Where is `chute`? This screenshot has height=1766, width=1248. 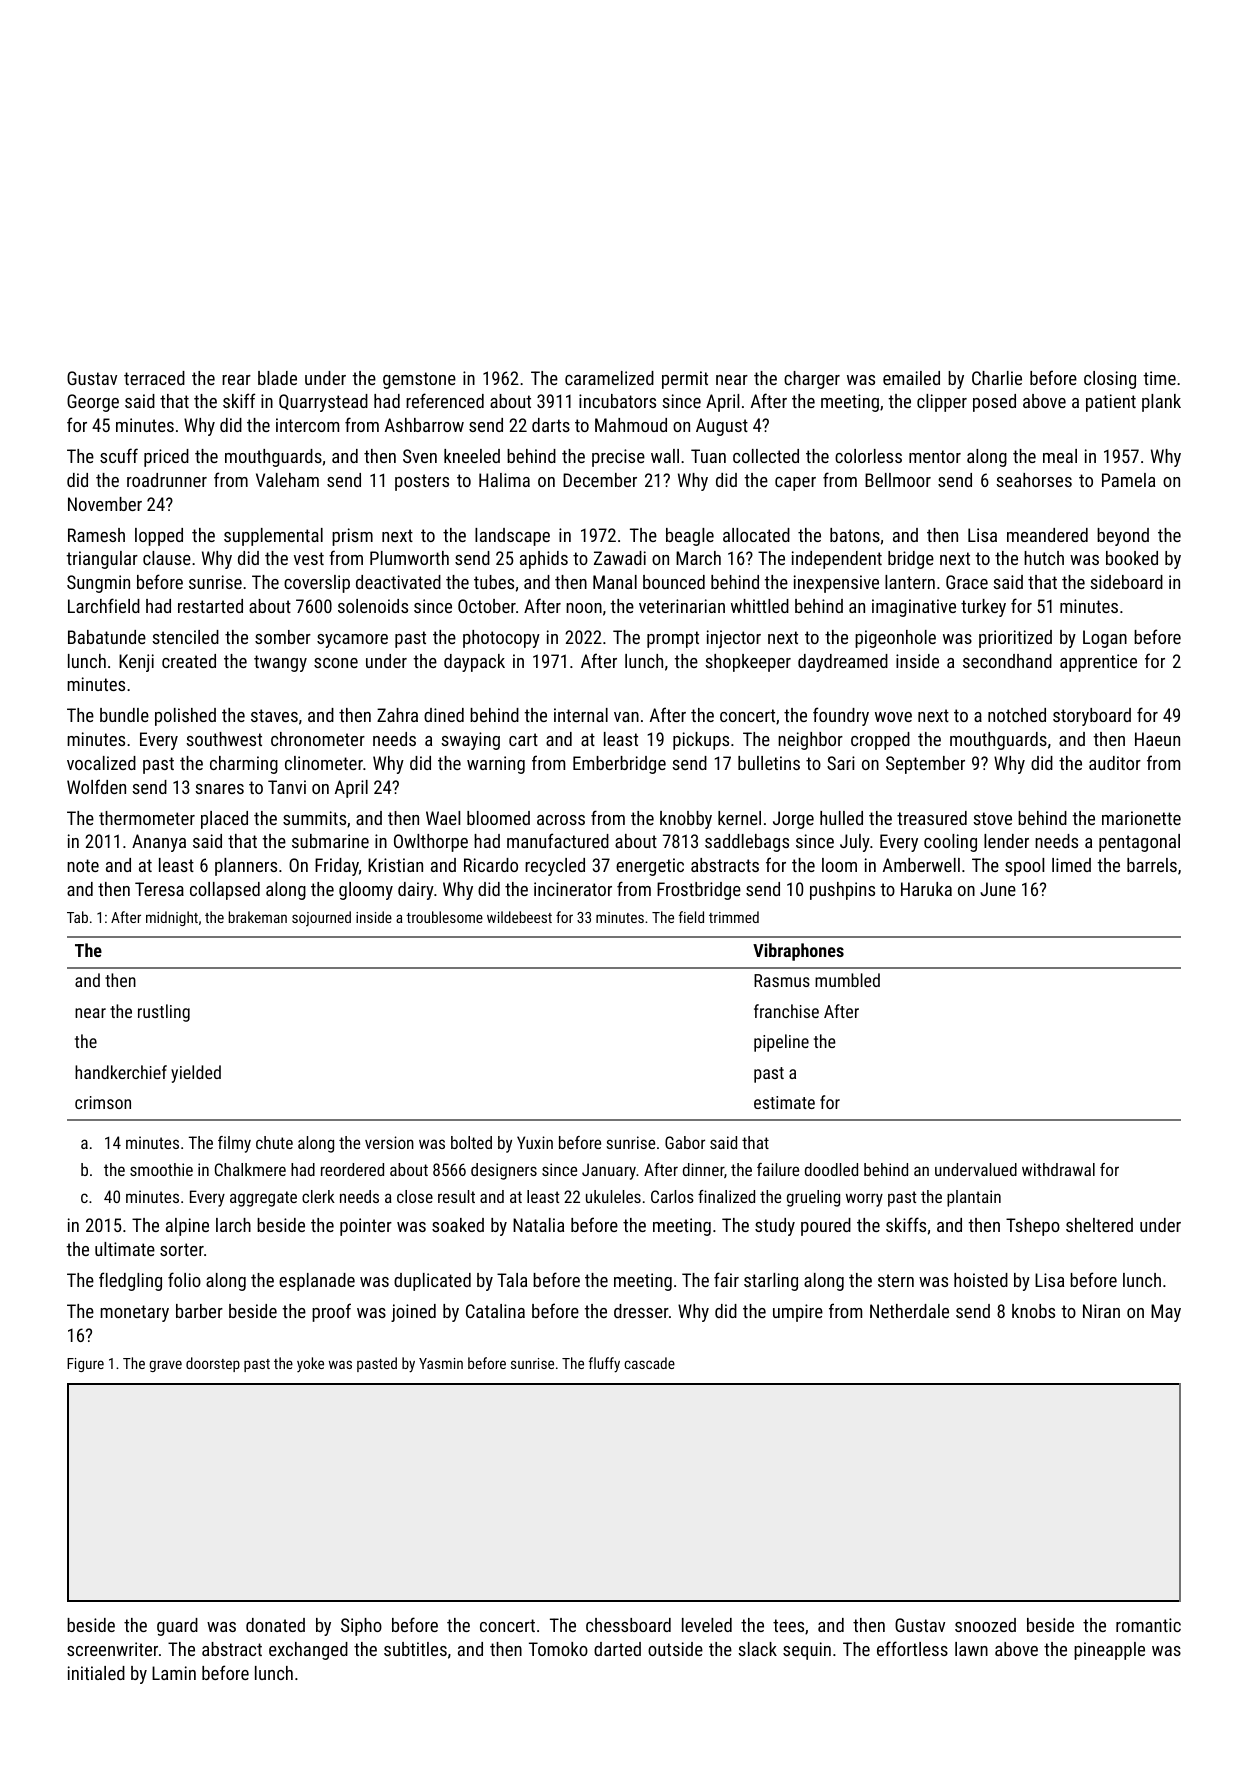
chute is located at coordinates (274, 1142).
